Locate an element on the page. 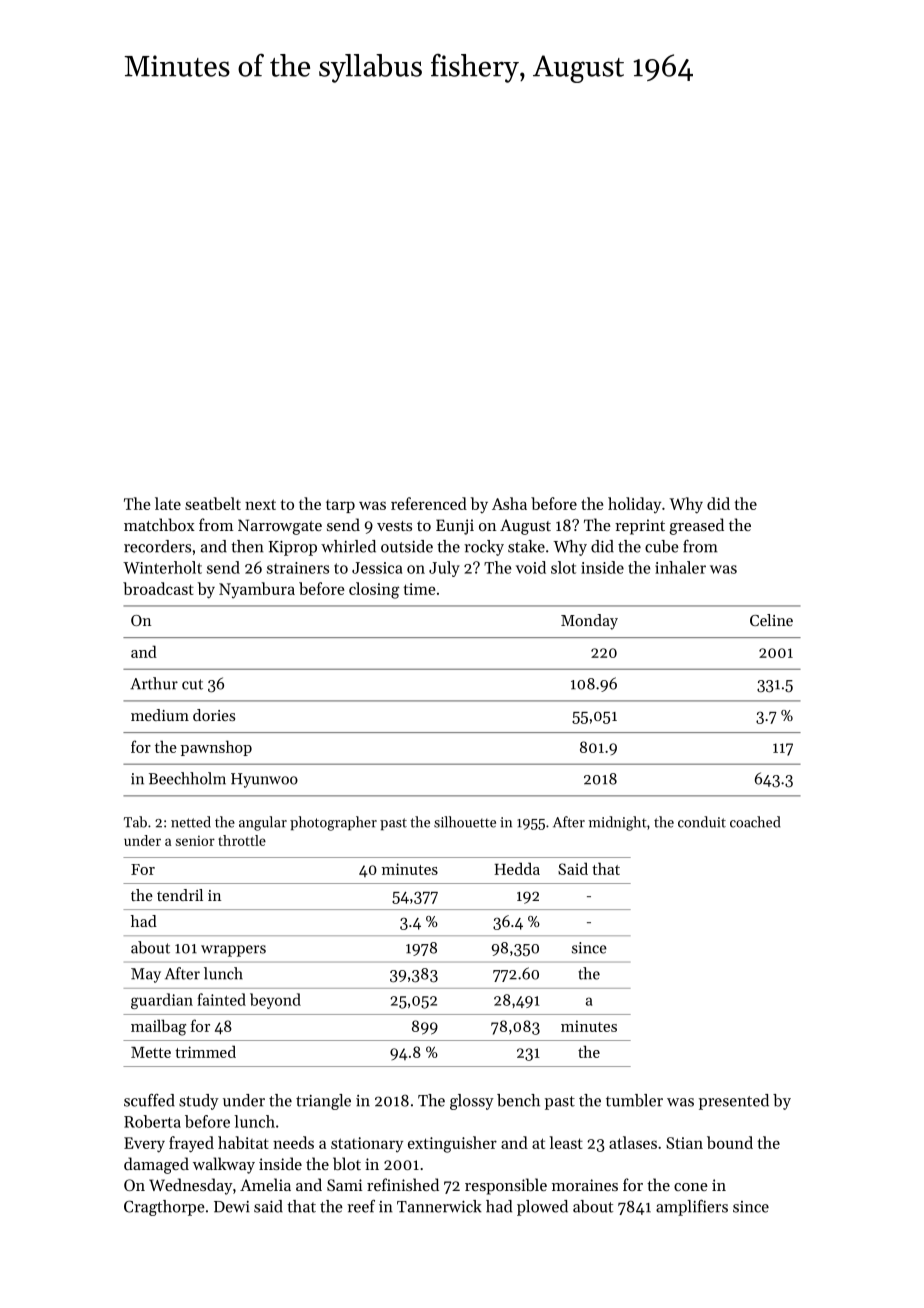 This image has width=924, height=1308. midnight is located at coordinates (618, 823).
